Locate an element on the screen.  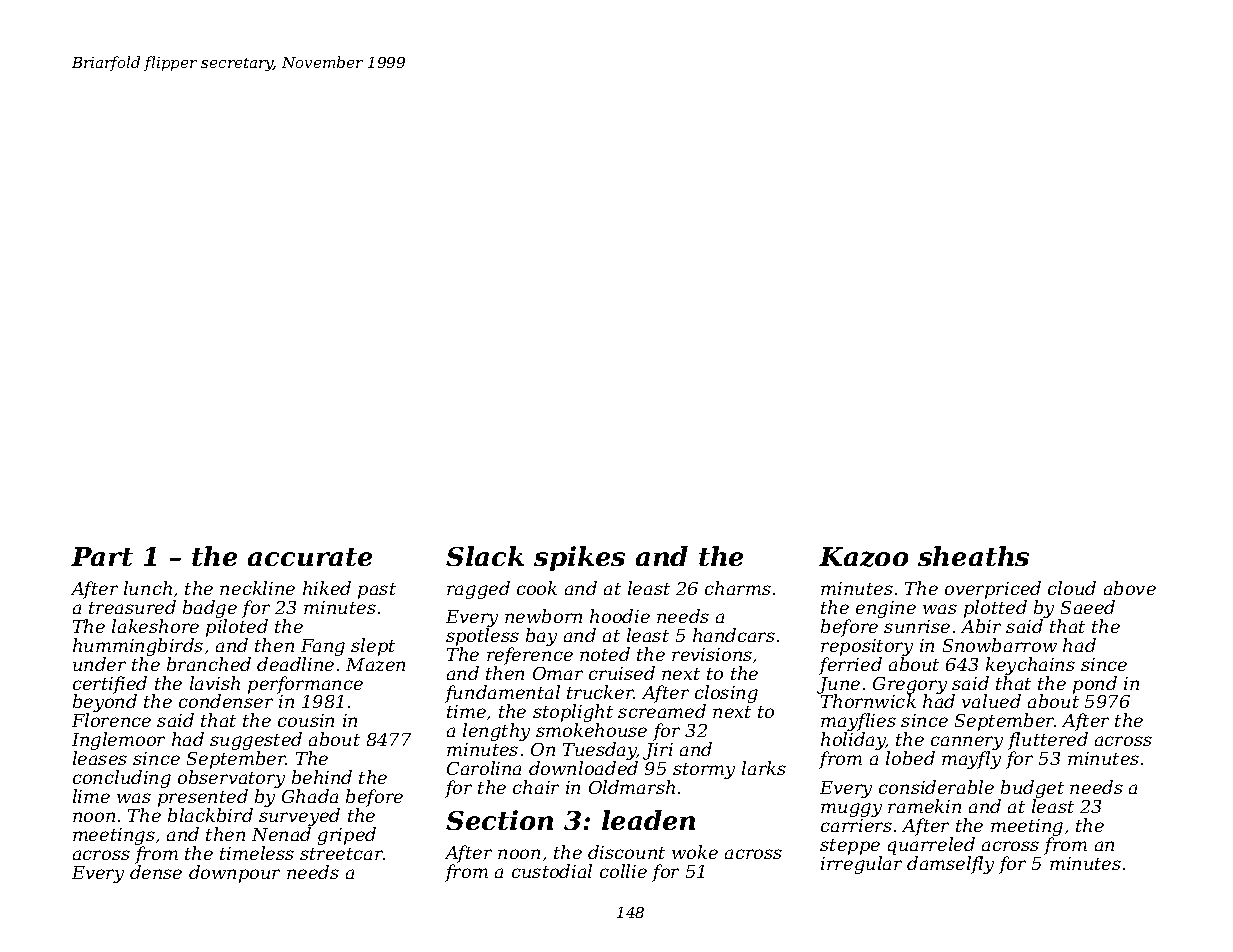
mayfly is located at coordinates (971, 760).
